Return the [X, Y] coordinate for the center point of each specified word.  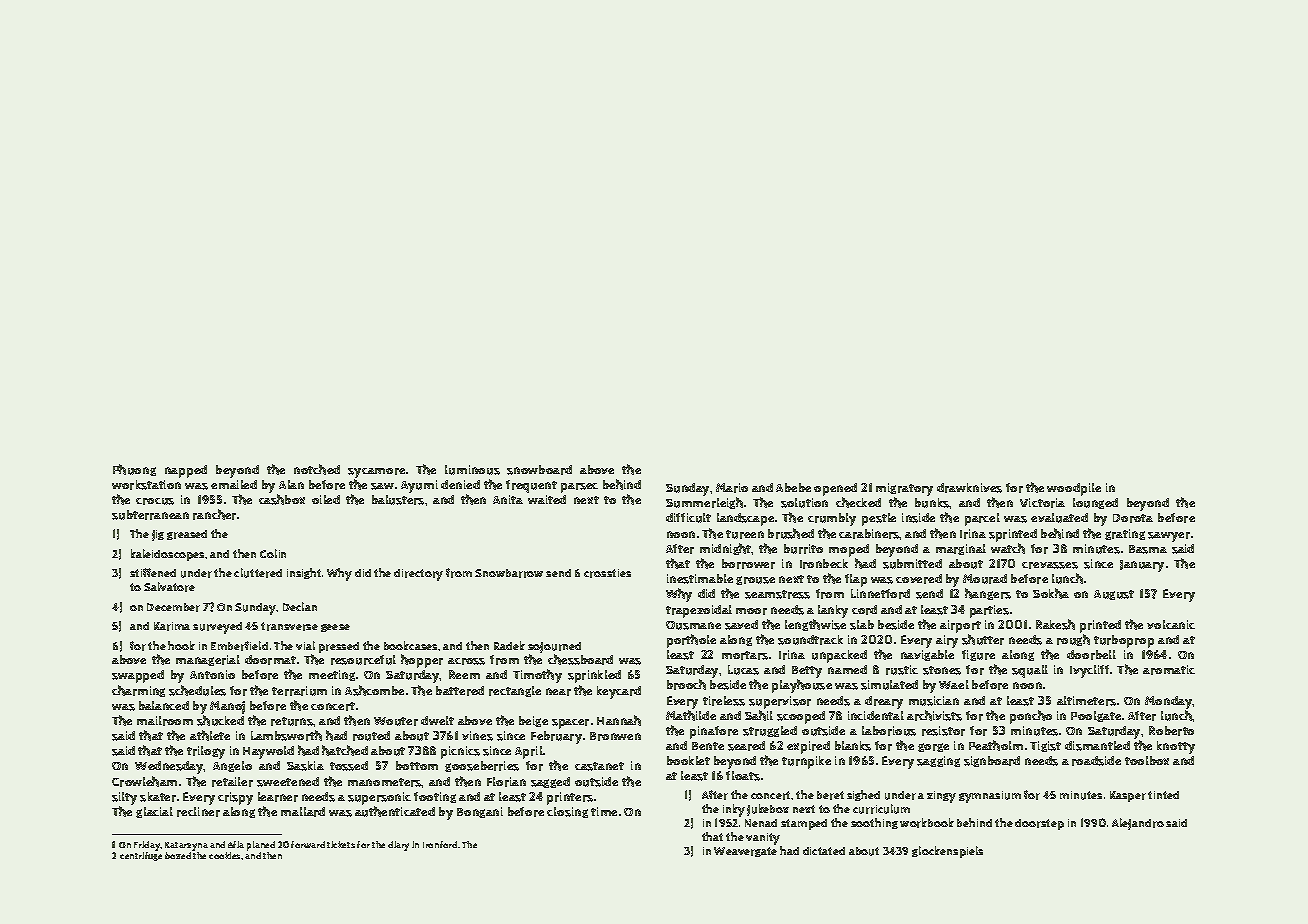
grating [1125, 534]
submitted [912, 564]
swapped [138, 676]
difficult [688, 518]
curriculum [881, 809]
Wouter [396, 721]
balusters [398, 500]
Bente [708, 746]
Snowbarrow [509, 573]
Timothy [537, 676]
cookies [224, 855]
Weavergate [745, 852]
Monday [1169, 702]
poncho [1031, 717]
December [173, 607]
